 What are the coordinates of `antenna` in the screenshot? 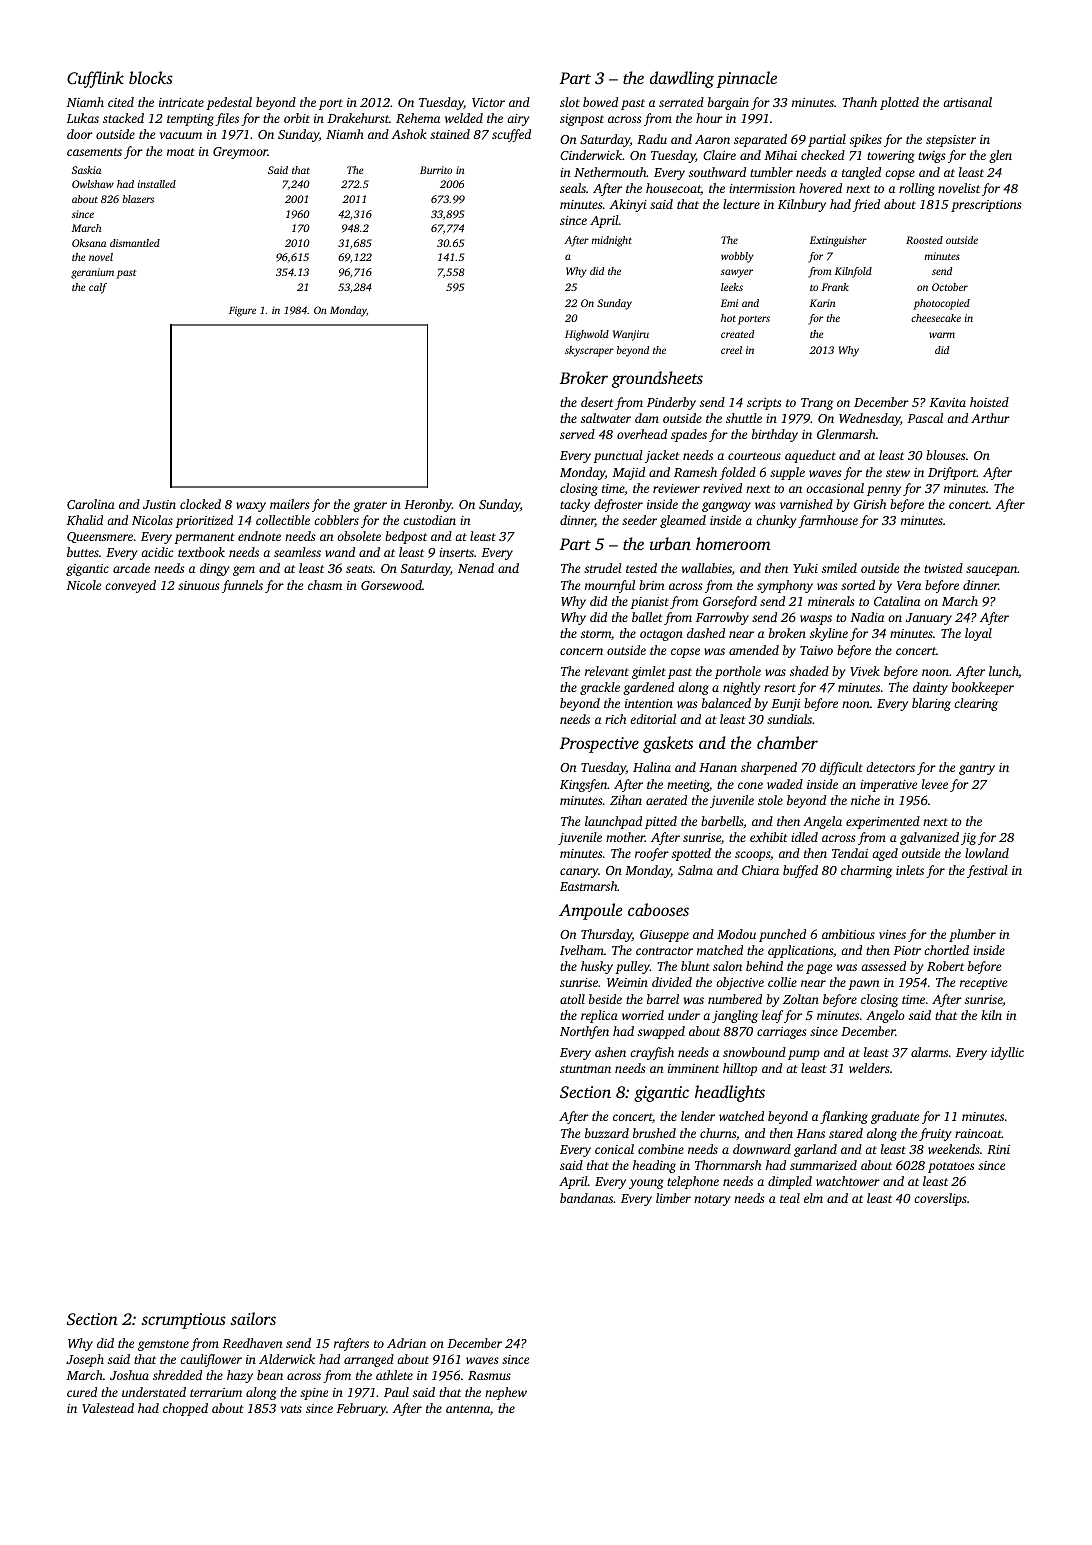 It's located at (468, 1409).
